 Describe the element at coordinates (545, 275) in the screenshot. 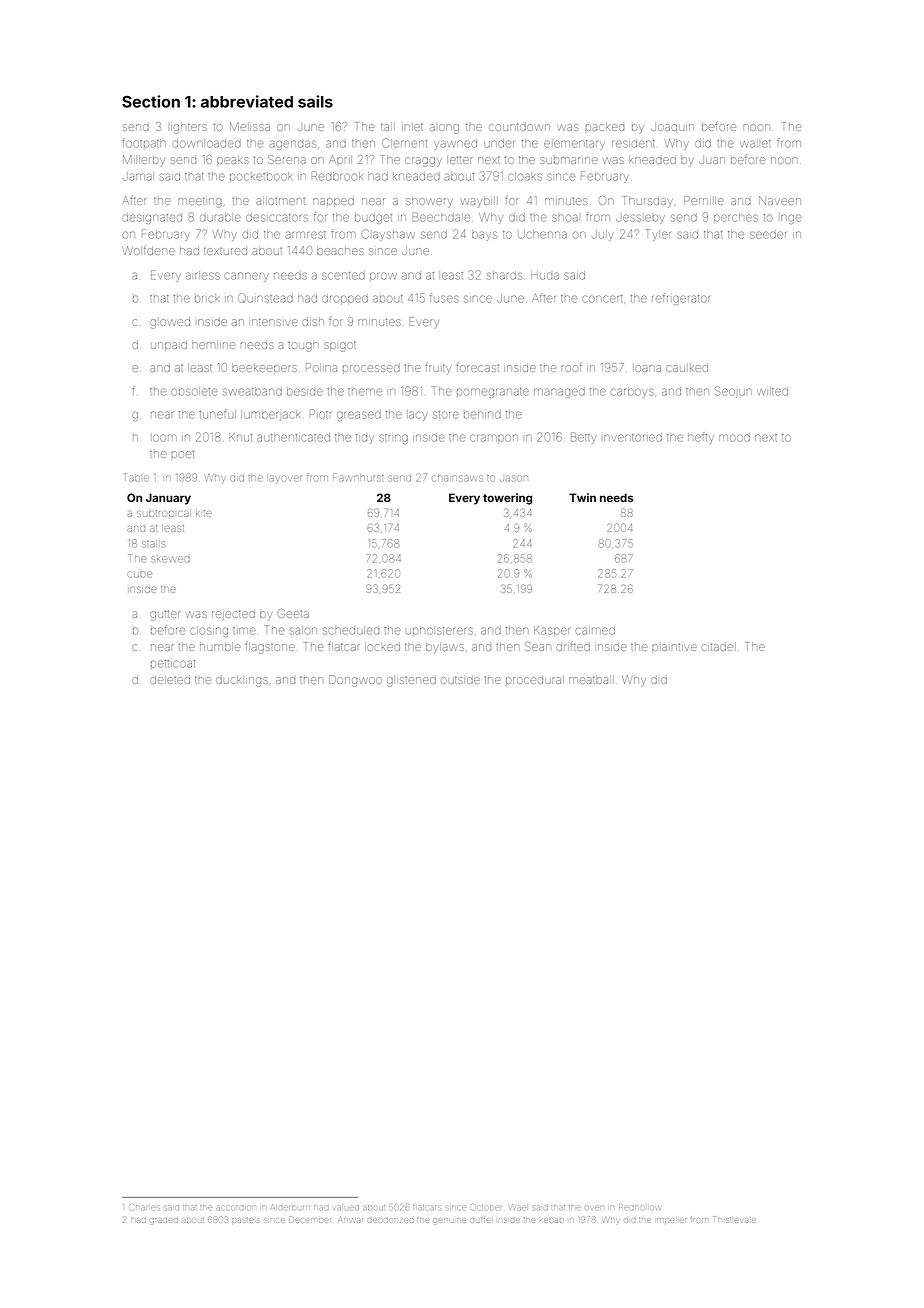

I see `Huda` at that location.
